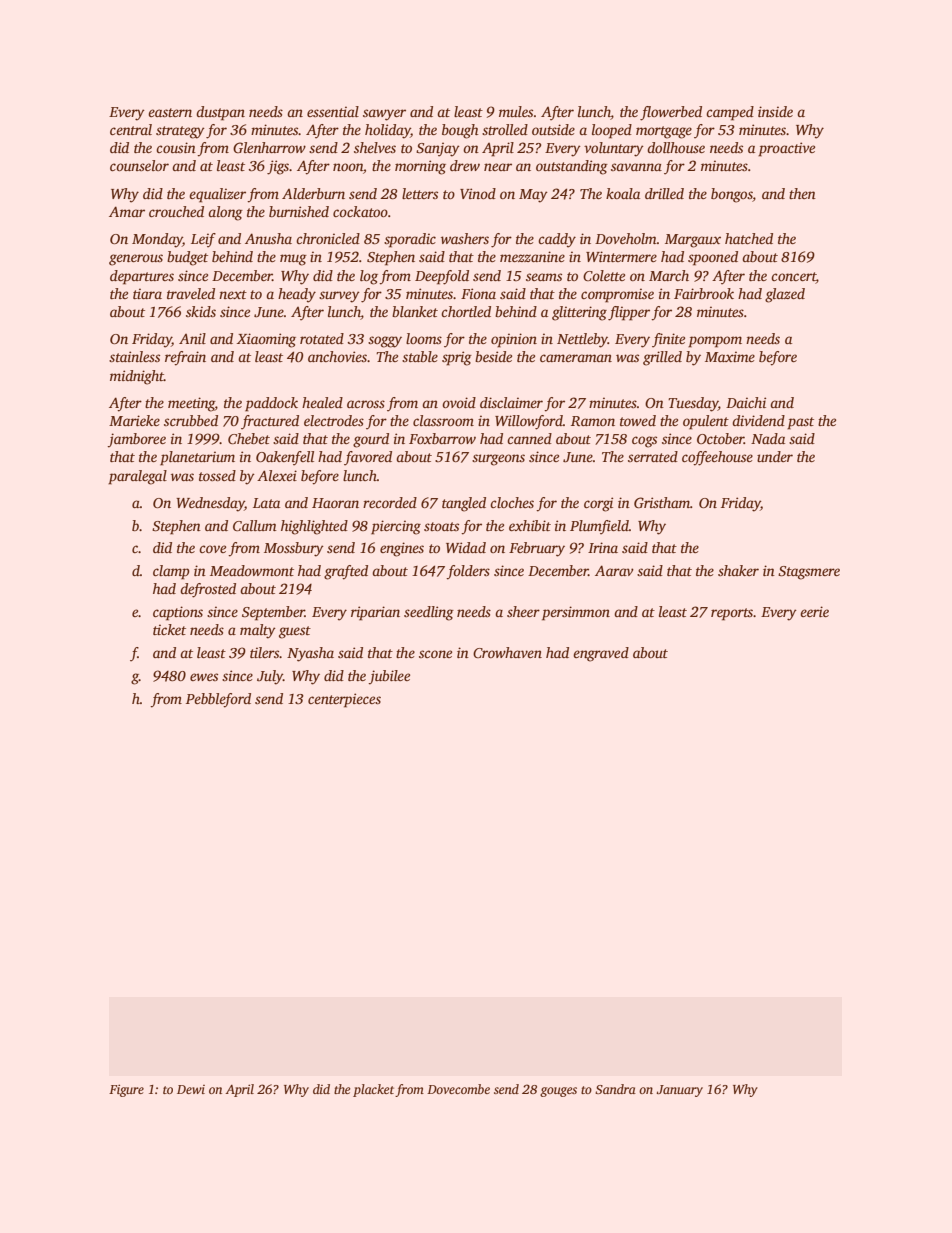 The height and width of the document is (1233, 952). I want to click on camped, so click(730, 113).
